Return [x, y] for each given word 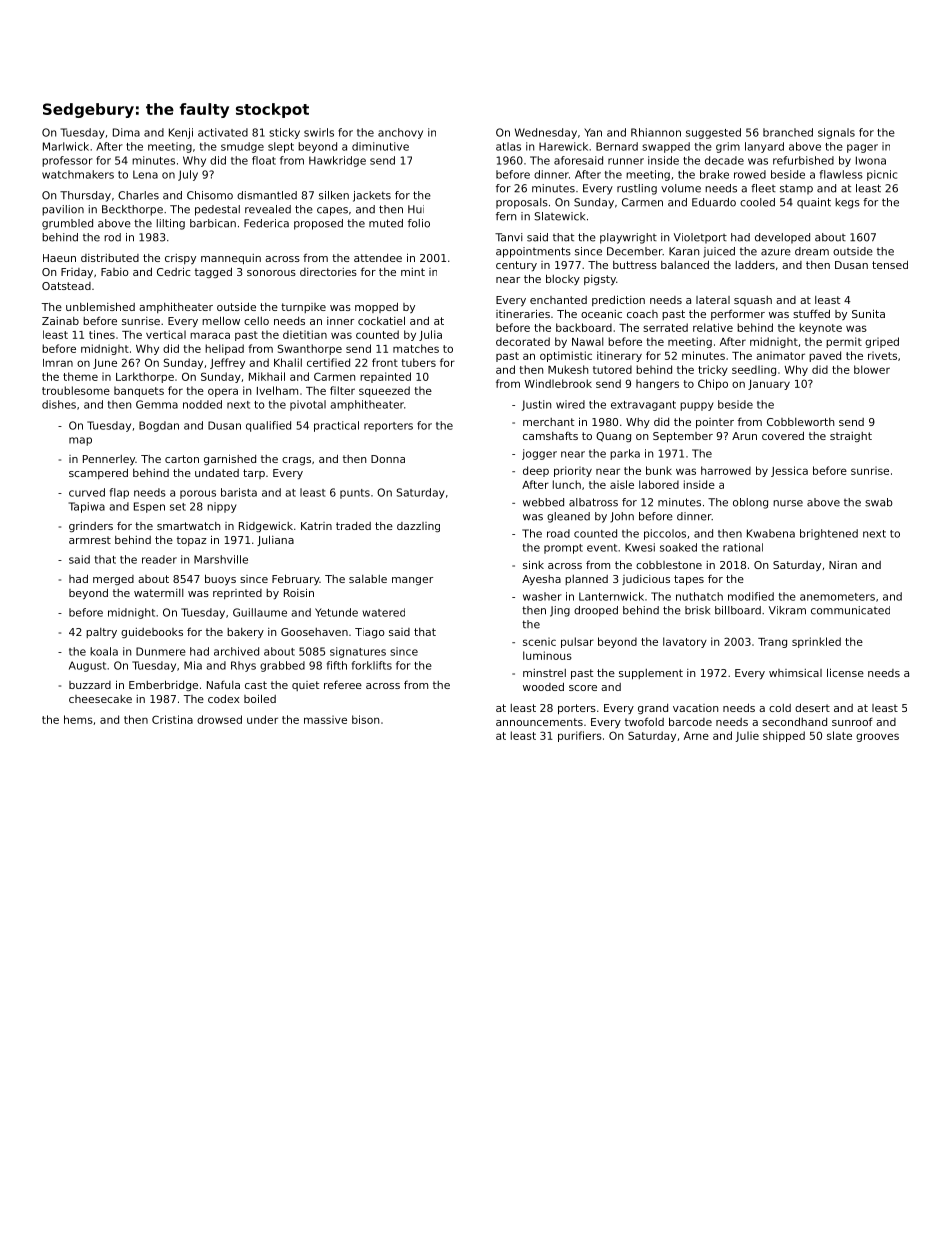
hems [78, 719]
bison [365, 719]
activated [223, 132]
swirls [319, 132]
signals [836, 133]
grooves [877, 737]
